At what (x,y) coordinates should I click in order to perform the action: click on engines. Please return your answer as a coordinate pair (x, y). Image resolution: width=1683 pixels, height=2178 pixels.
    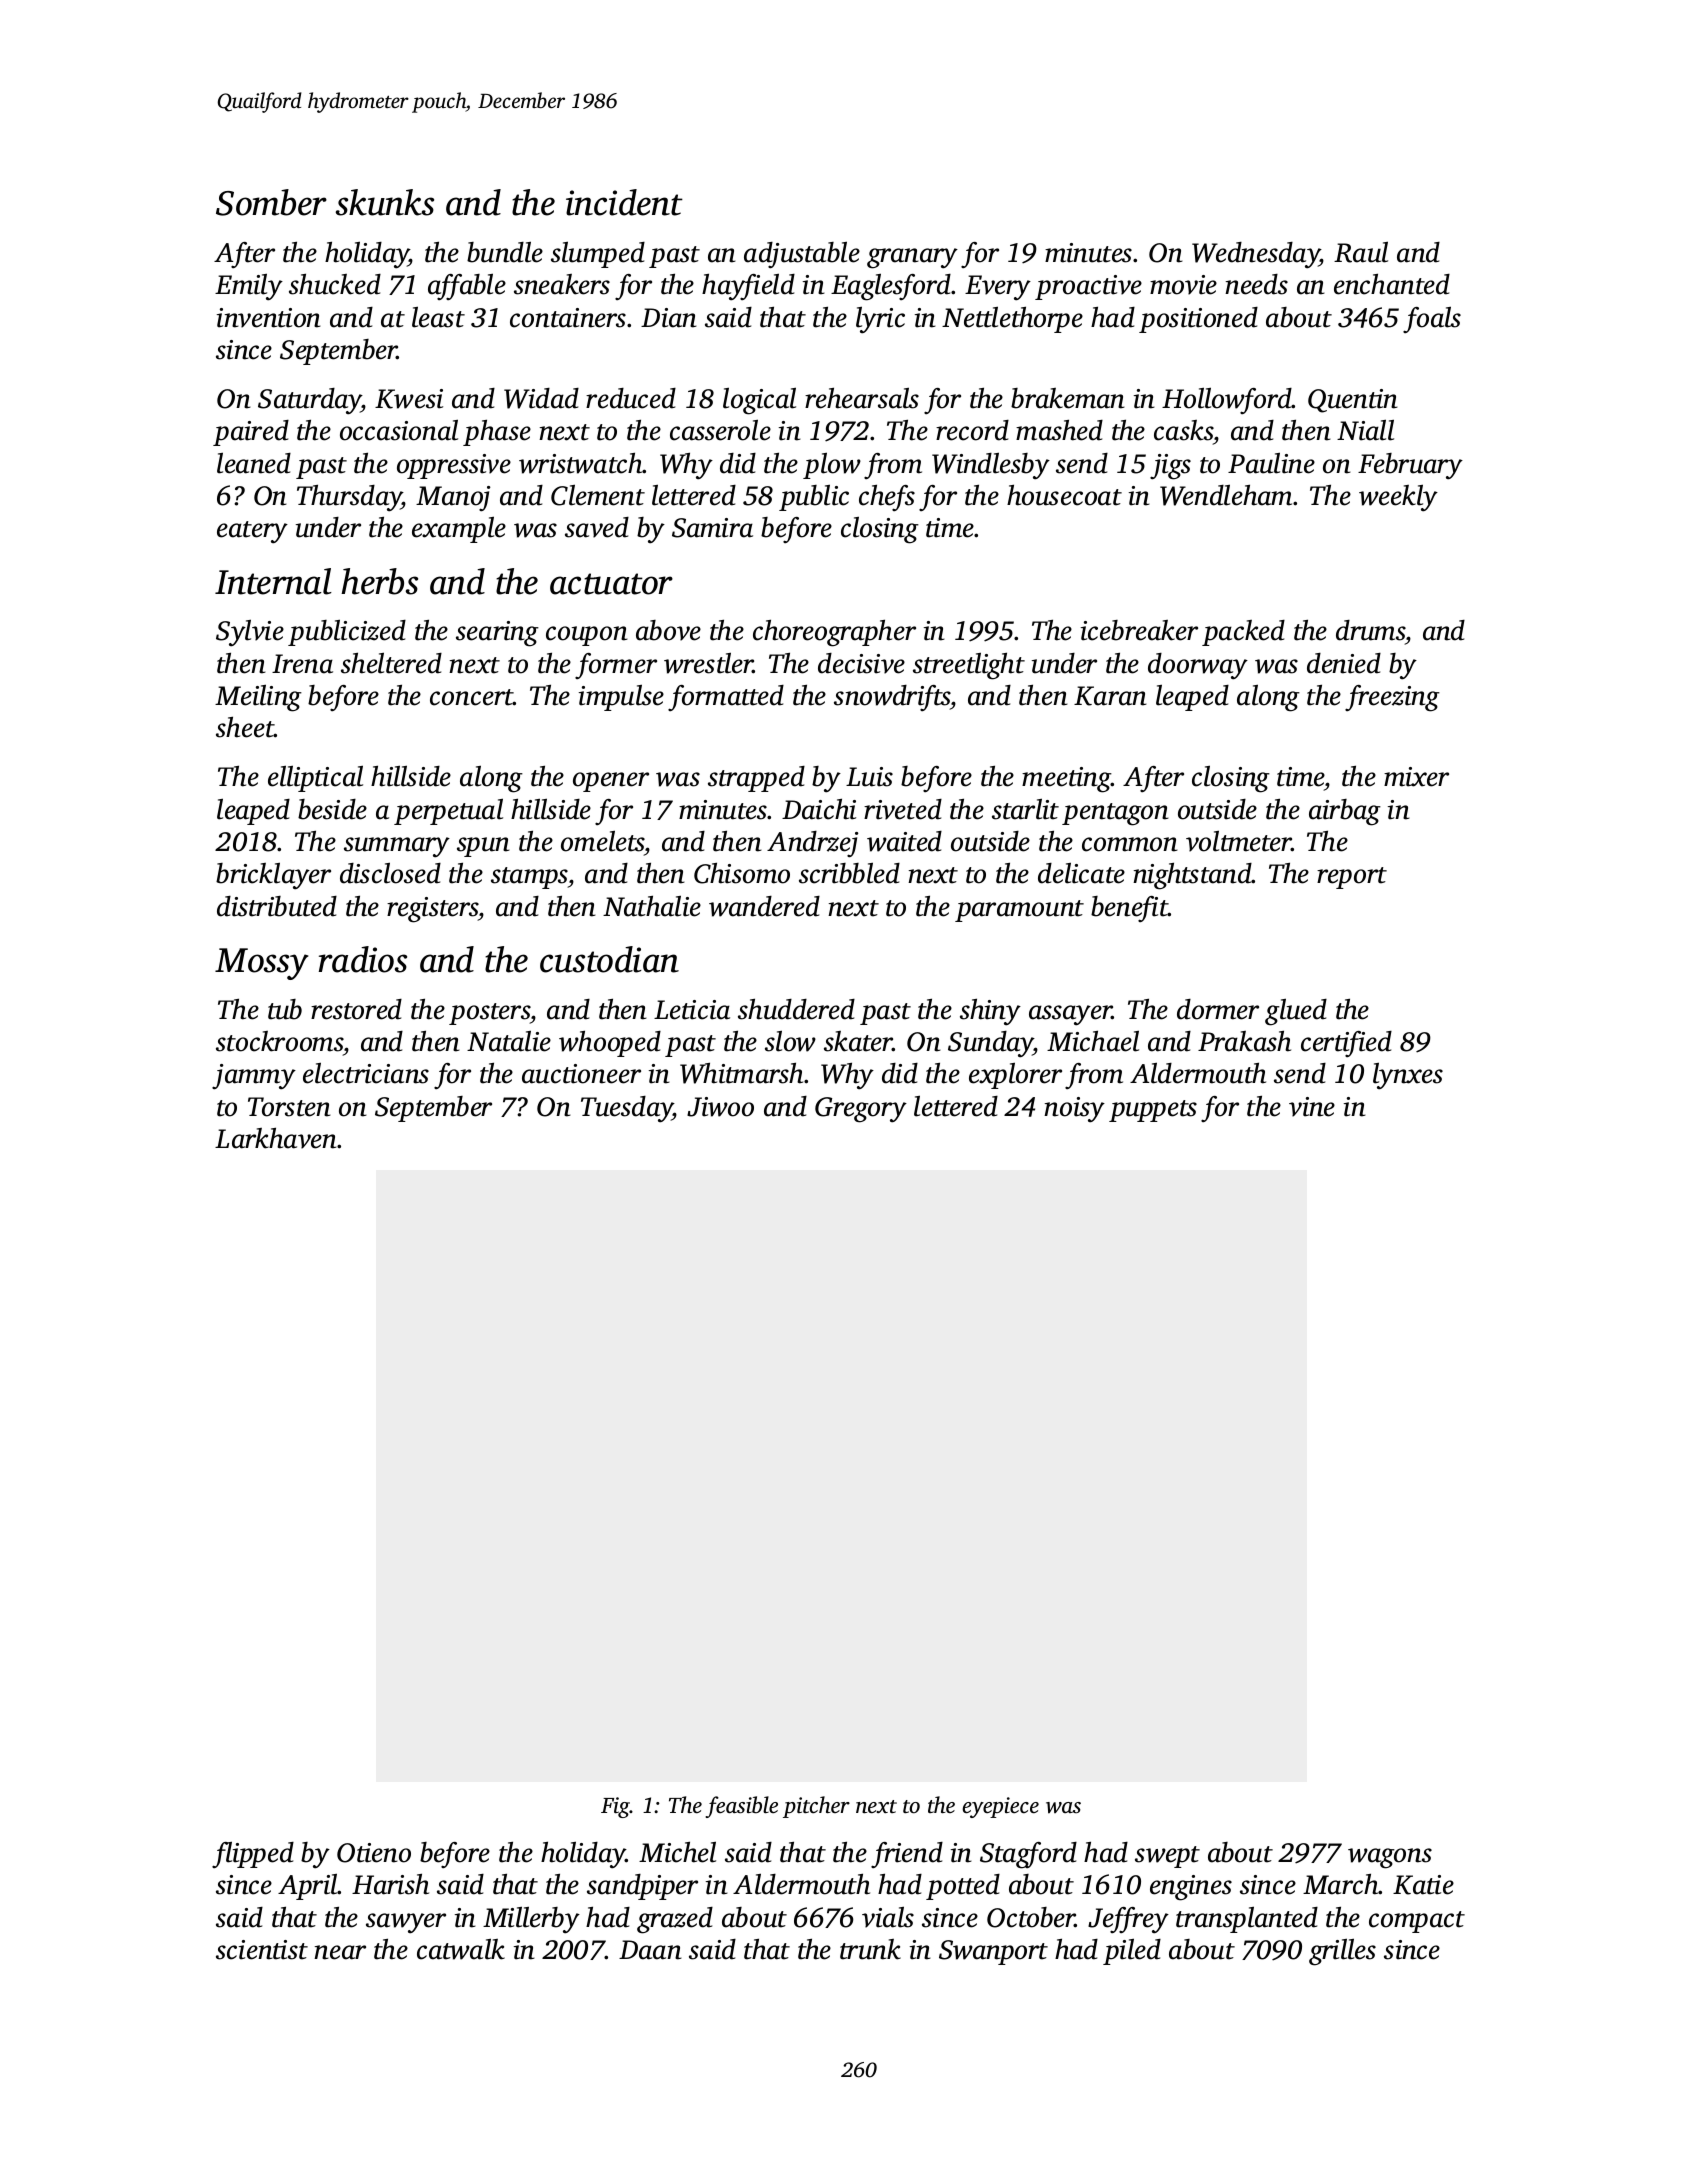
    Looking at the image, I should click on (1191, 1888).
